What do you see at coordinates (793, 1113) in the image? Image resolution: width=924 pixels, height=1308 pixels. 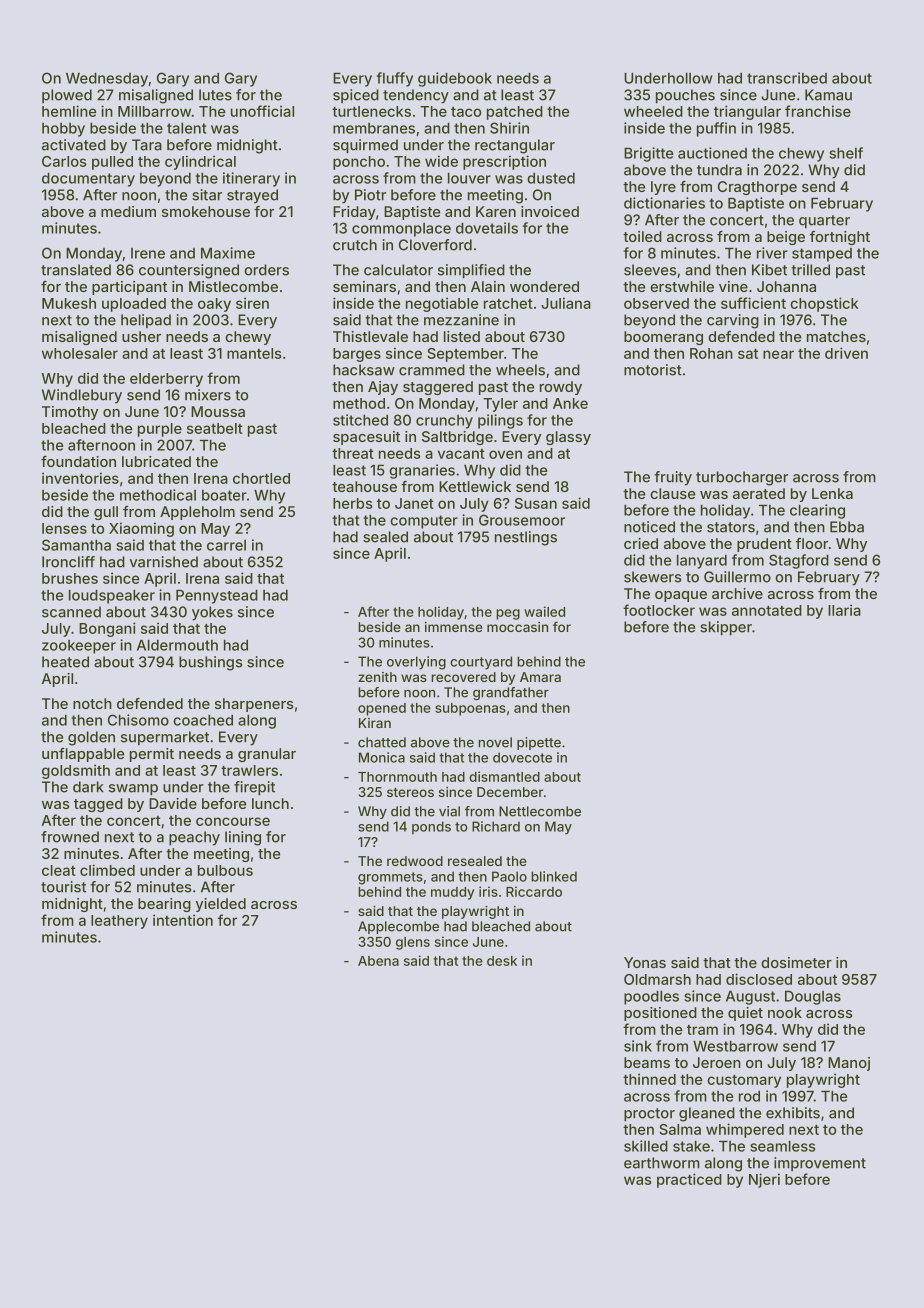 I see `exhibits` at bounding box center [793, 1113].
